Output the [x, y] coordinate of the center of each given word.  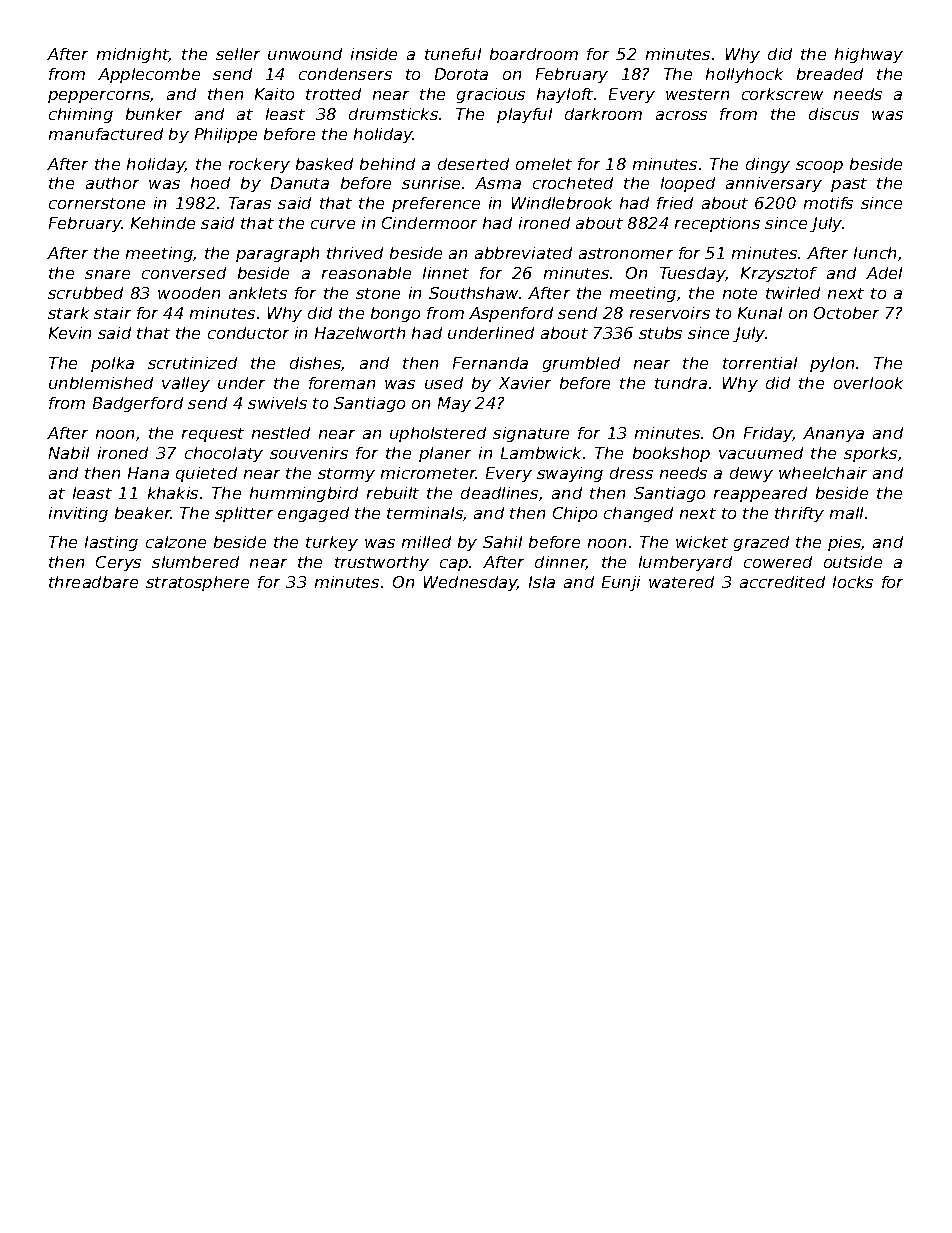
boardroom [534, 54]
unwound [305, 54]
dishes [316, 364]
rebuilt [393, 493]
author [112, 183]
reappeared [760, 494]
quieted [206, 474]
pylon [832, 364]
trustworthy [382, 563]
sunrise [431, 183]
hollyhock [744, 75]
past [849, 185]
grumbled [581, 364]
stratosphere [197, 583]
